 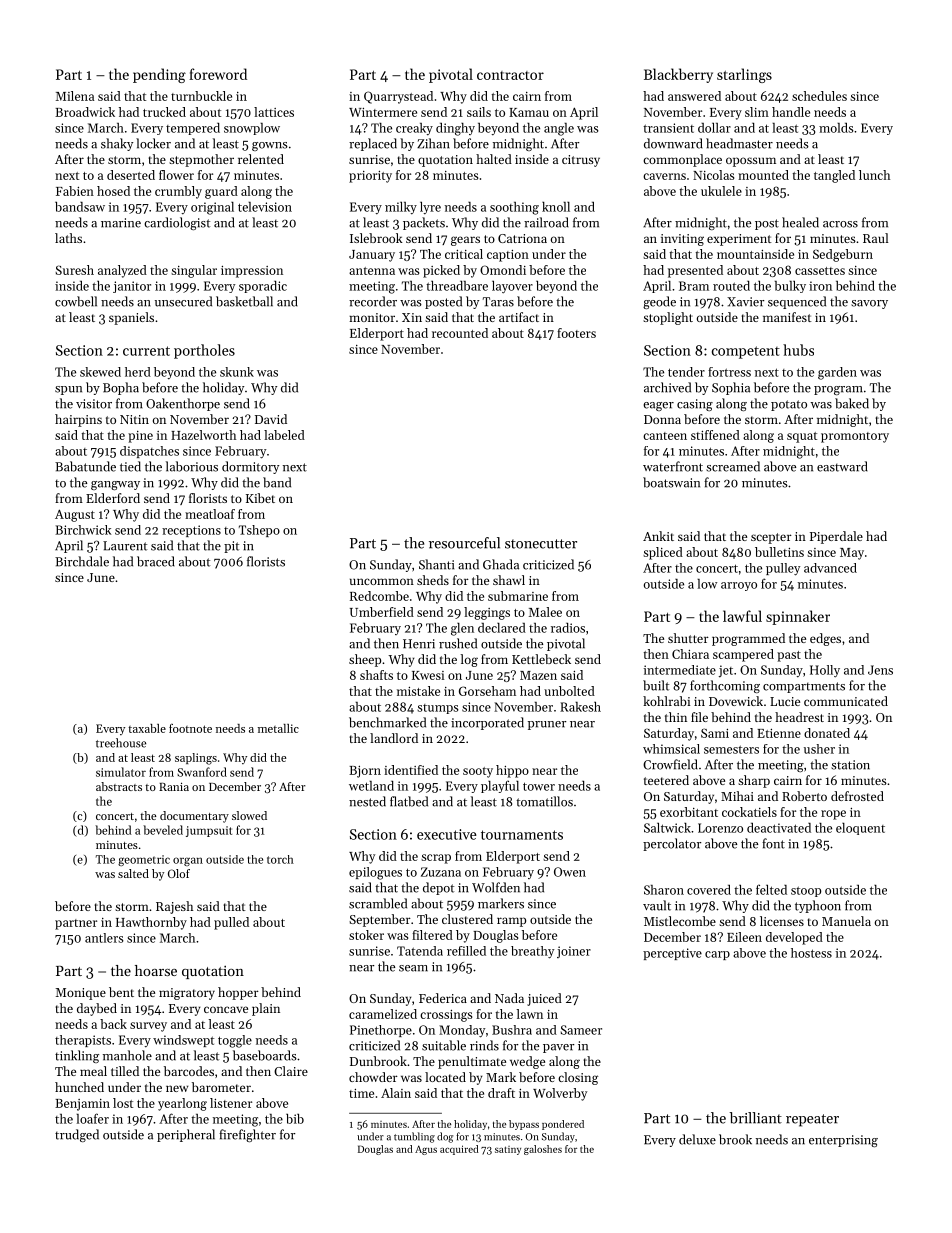 I want to click on pending, so click(x=159, y=75).
